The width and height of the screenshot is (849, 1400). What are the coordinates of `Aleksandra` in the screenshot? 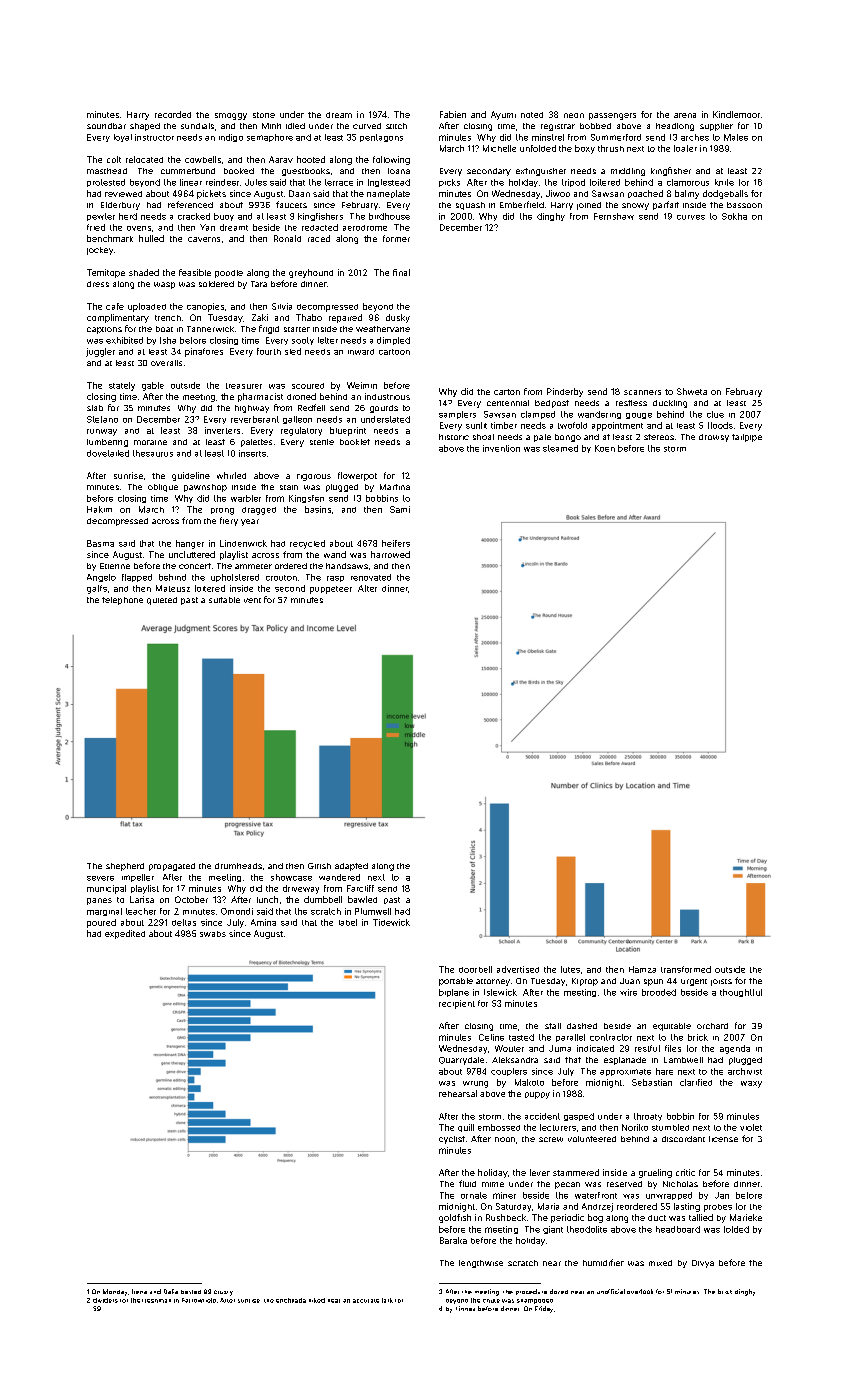 It's located at (515, 1060).
